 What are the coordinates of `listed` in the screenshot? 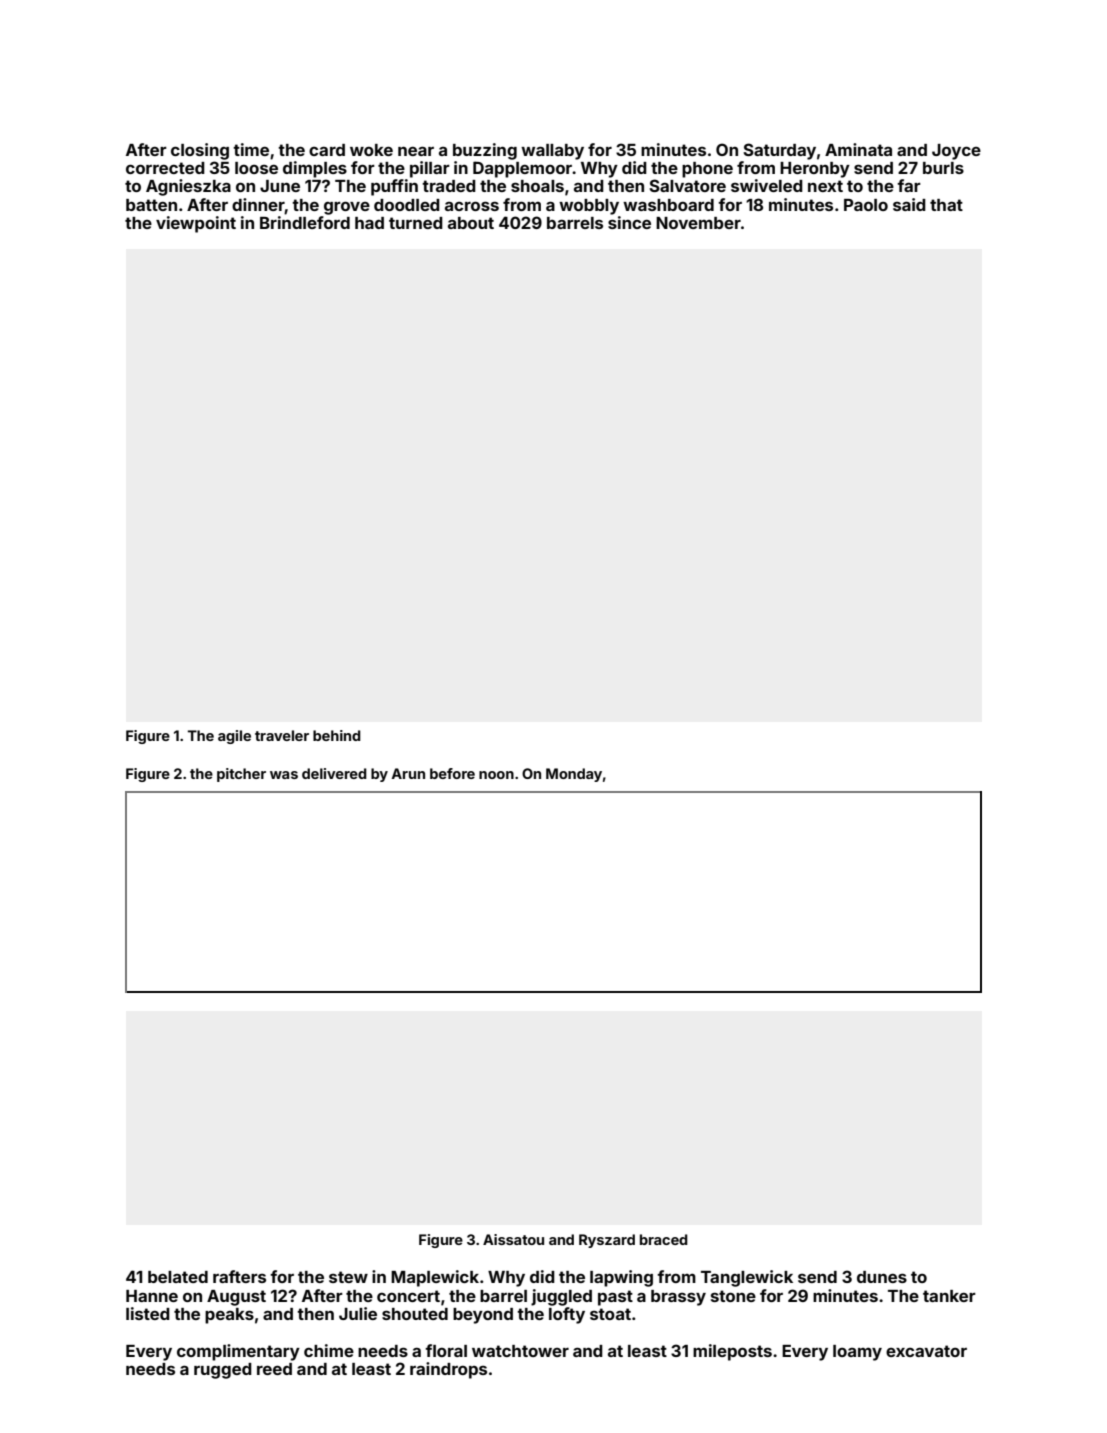 It's located at (148, 1313).
